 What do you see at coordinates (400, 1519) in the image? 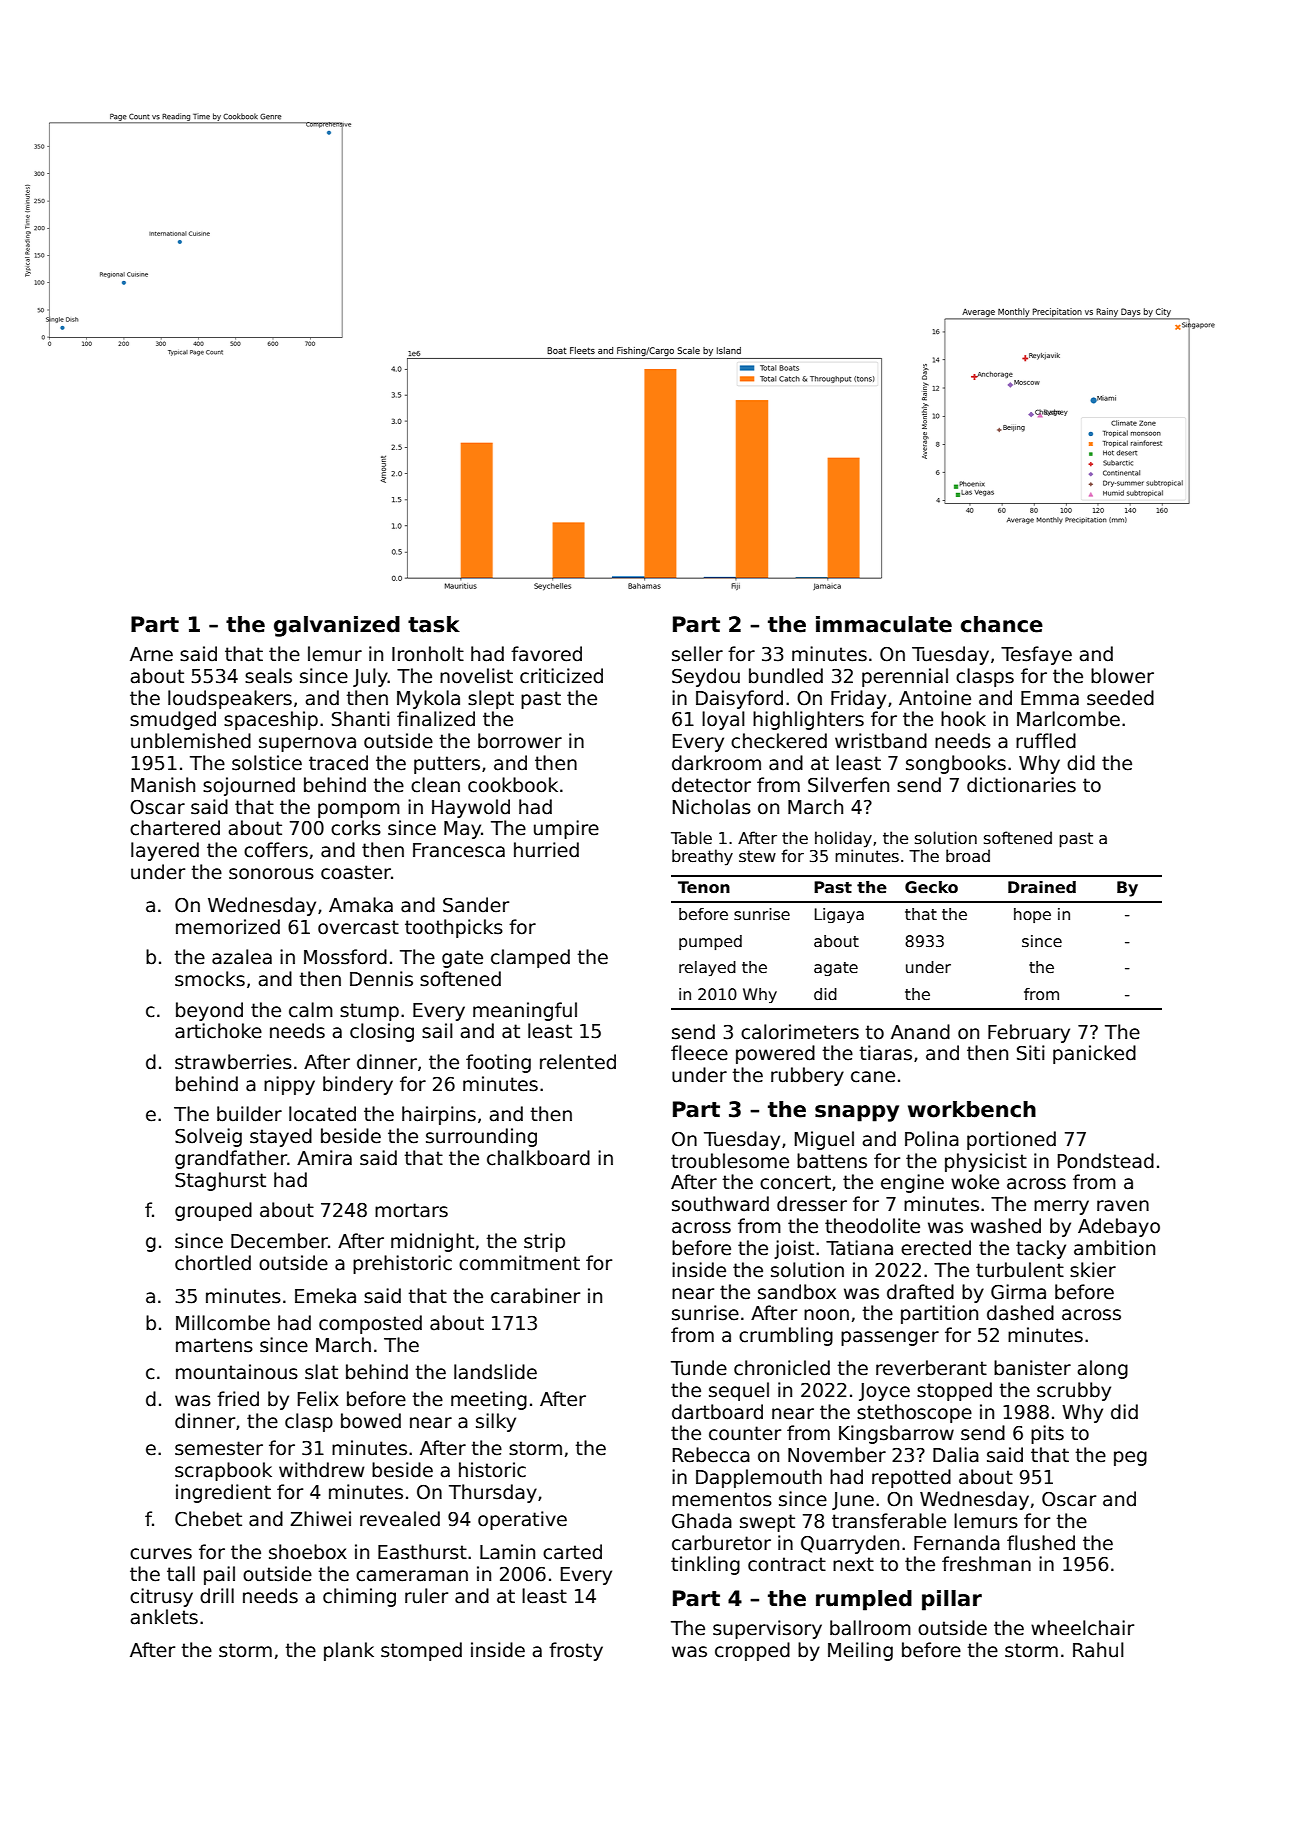
I see `revealed` at bounding box center [400, 1519].
